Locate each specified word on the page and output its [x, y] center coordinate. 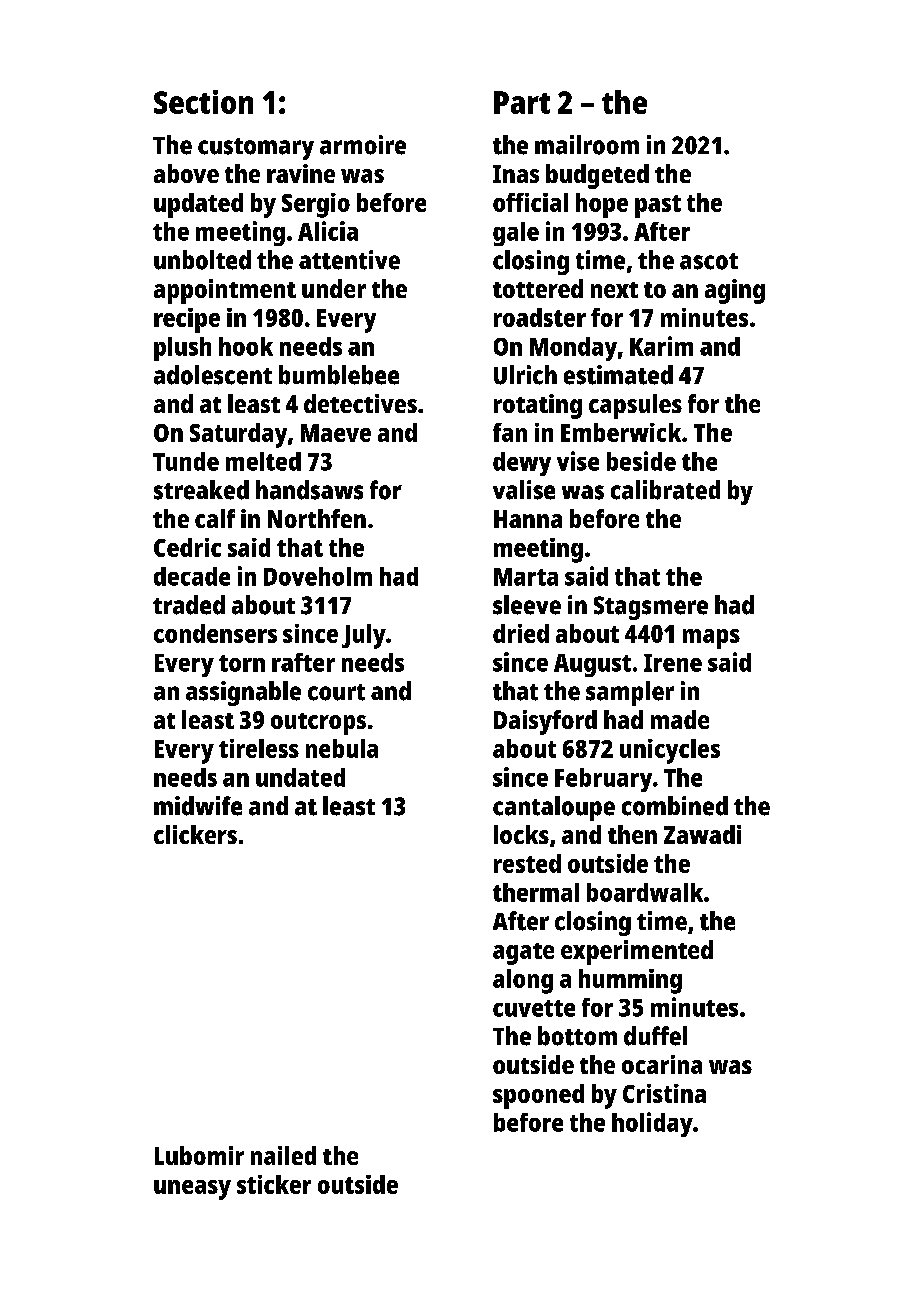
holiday [652, 1124]
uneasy [192, 1190]
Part [522, 102]
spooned [538, 1096]
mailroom [587, 145]
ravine [301, 173]
